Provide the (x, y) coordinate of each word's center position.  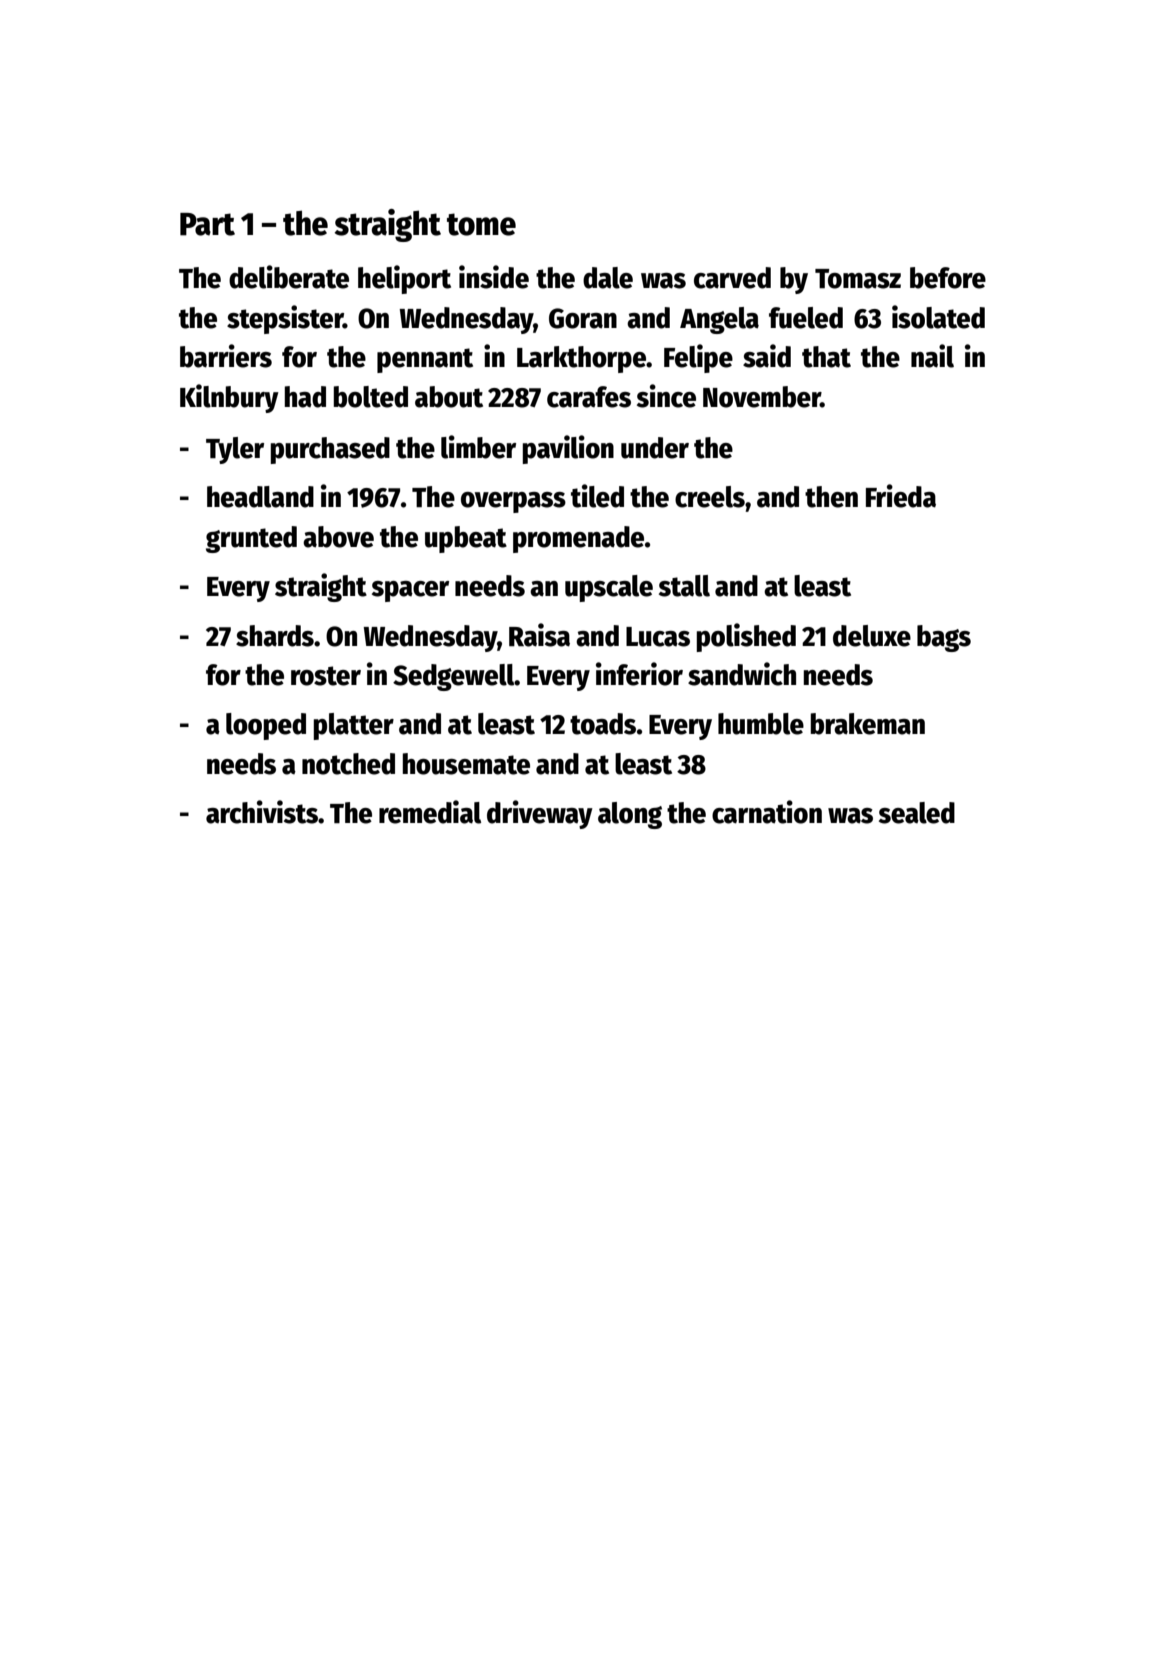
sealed (917, 813)
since (666, 396)
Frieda (901, 496)
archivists (262, 812)
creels (710, 497)
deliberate (289, 277)
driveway (540, 814)
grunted (251, 539)
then (831, 497)
